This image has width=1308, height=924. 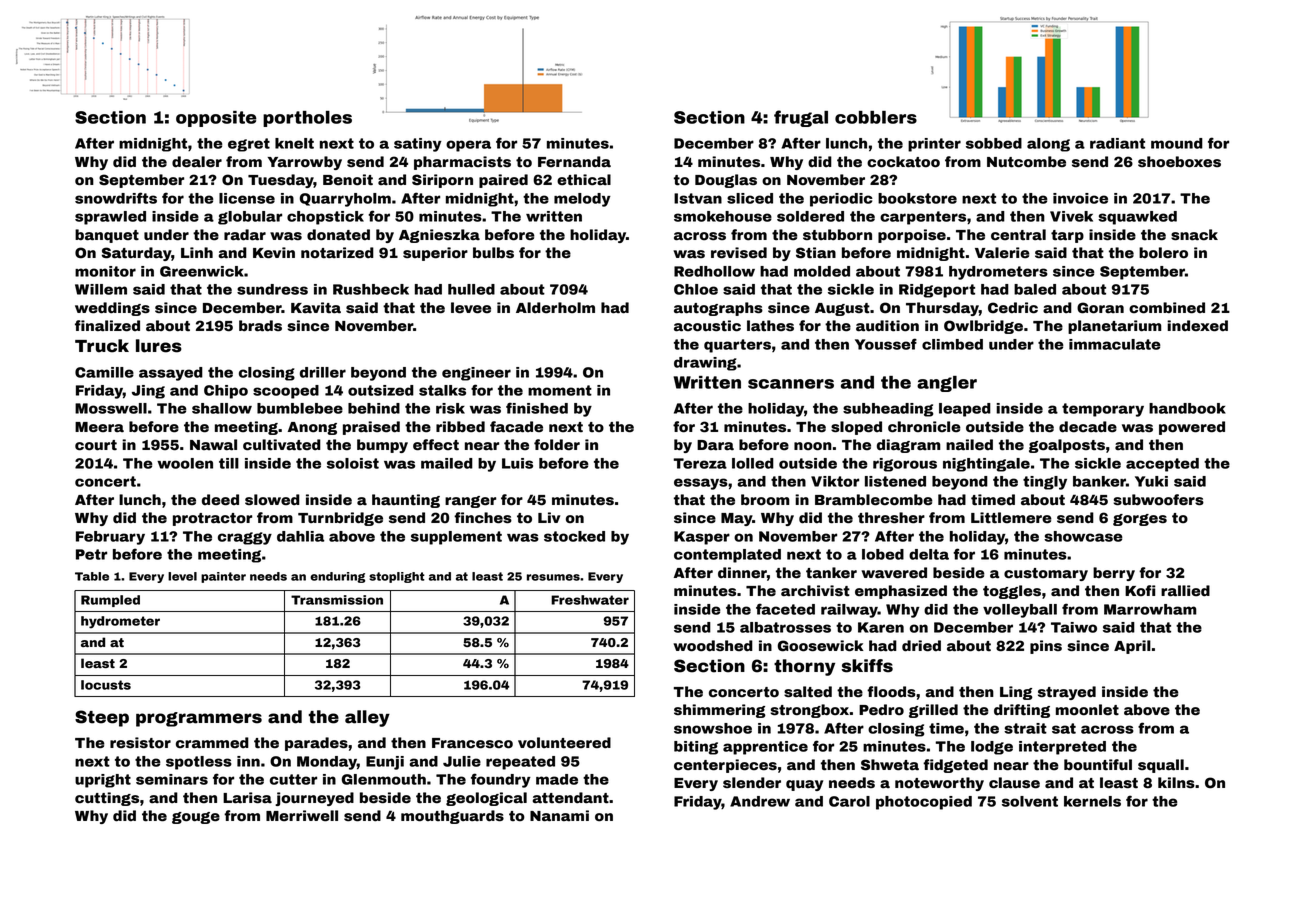 I want to click on Willem, so click(x=101, y=289).
